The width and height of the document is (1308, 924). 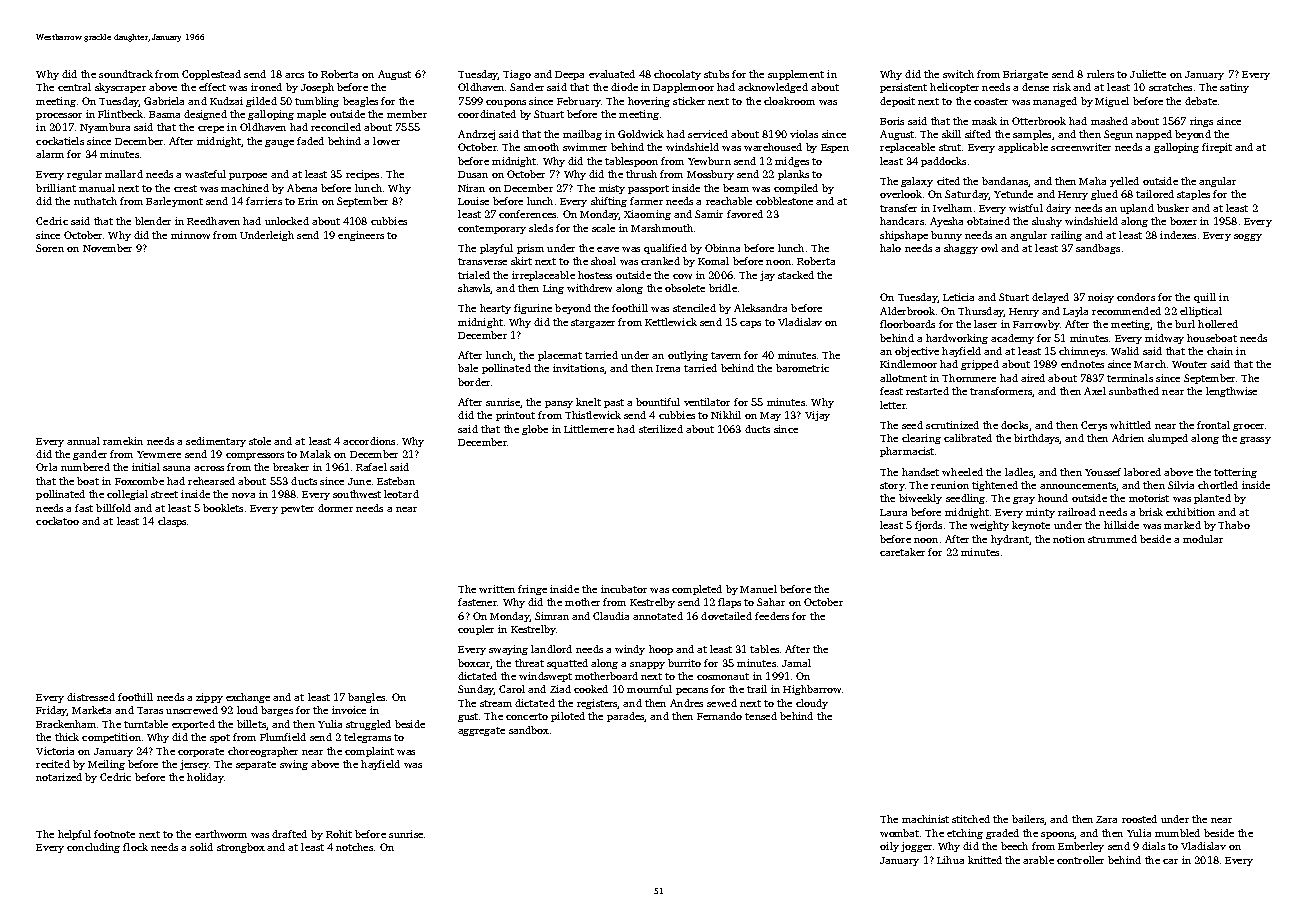 What do you see at coordinates (593, 415) in the document?
I see `Thistlewick` at bounding box center [593, 415].
